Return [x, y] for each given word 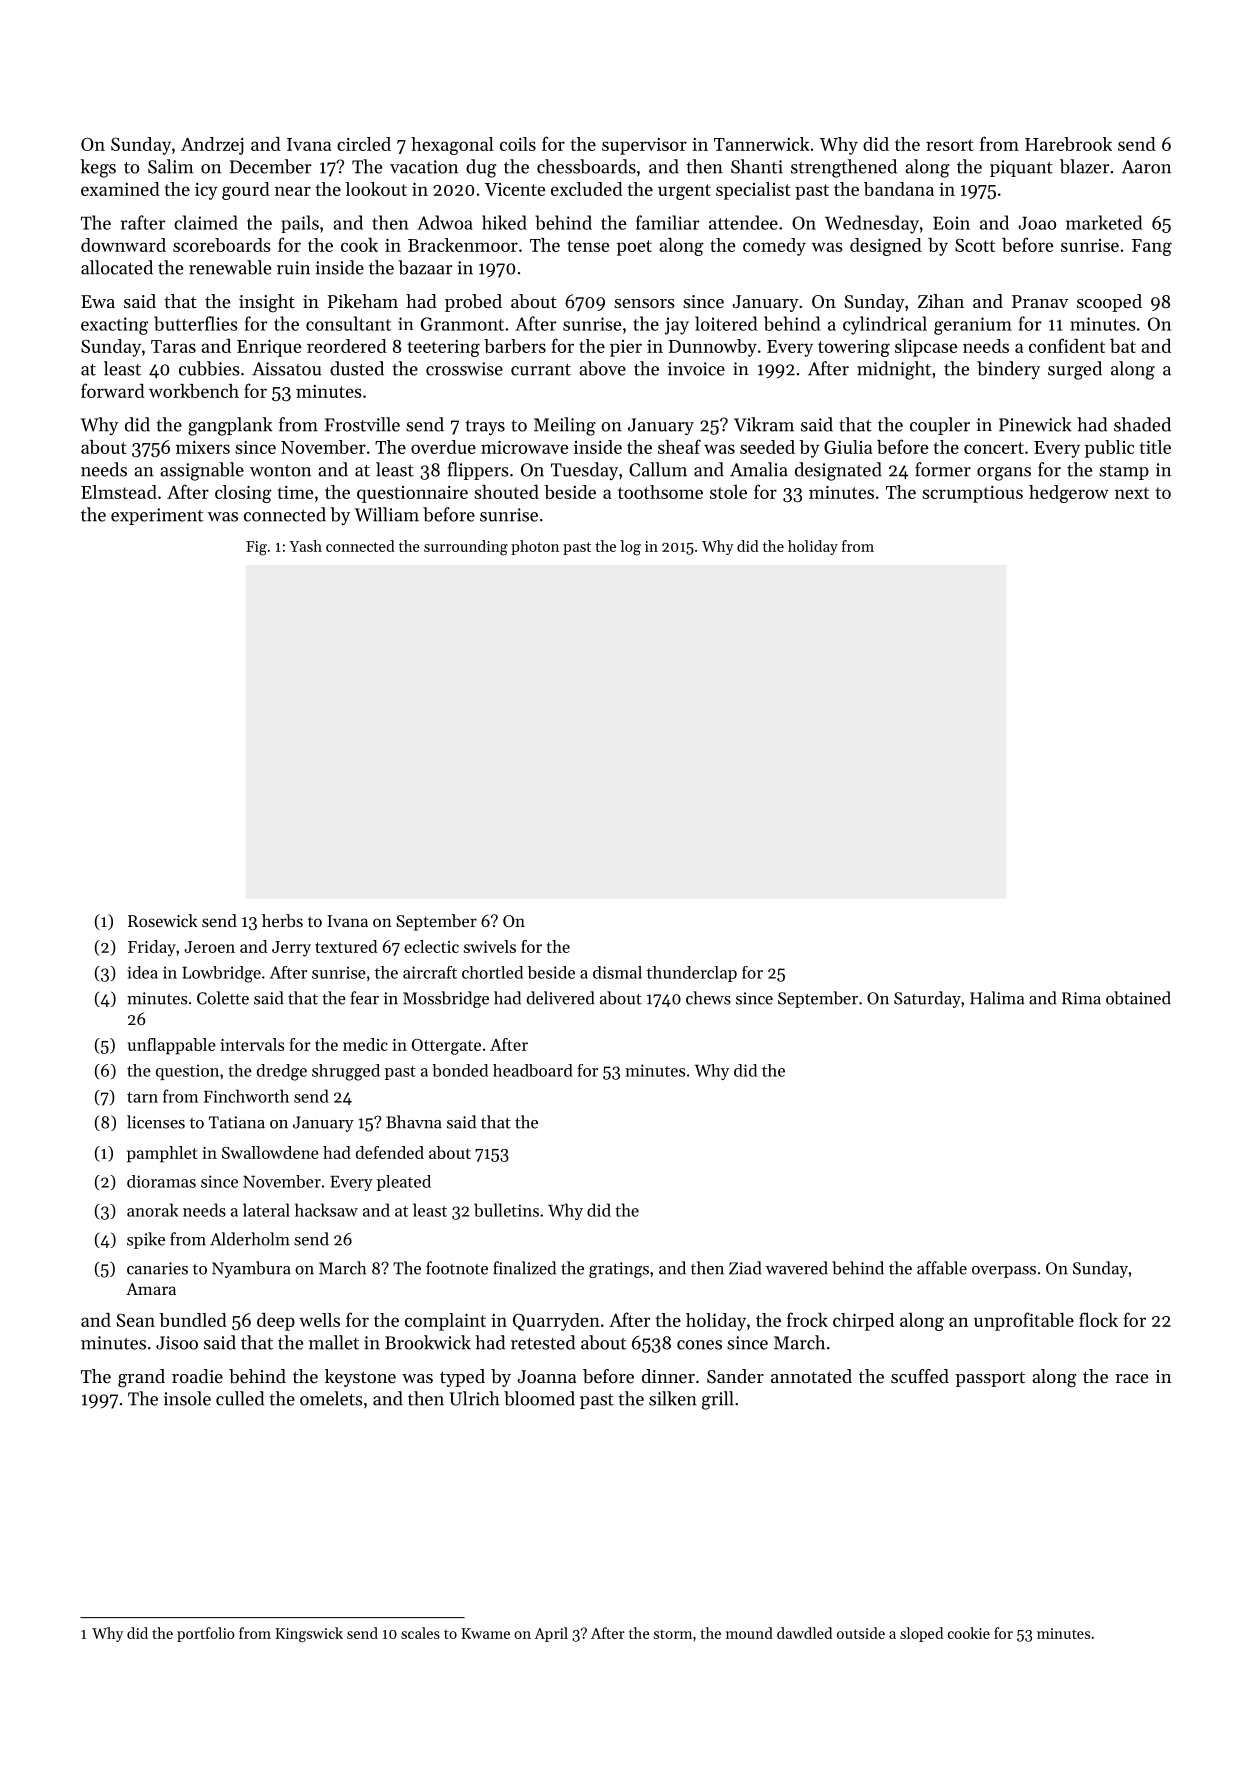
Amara [151, 1289]
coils [518, 144]
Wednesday [872, 224]
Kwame [485, 1633]
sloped [921, 1634]
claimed [206, 222]
